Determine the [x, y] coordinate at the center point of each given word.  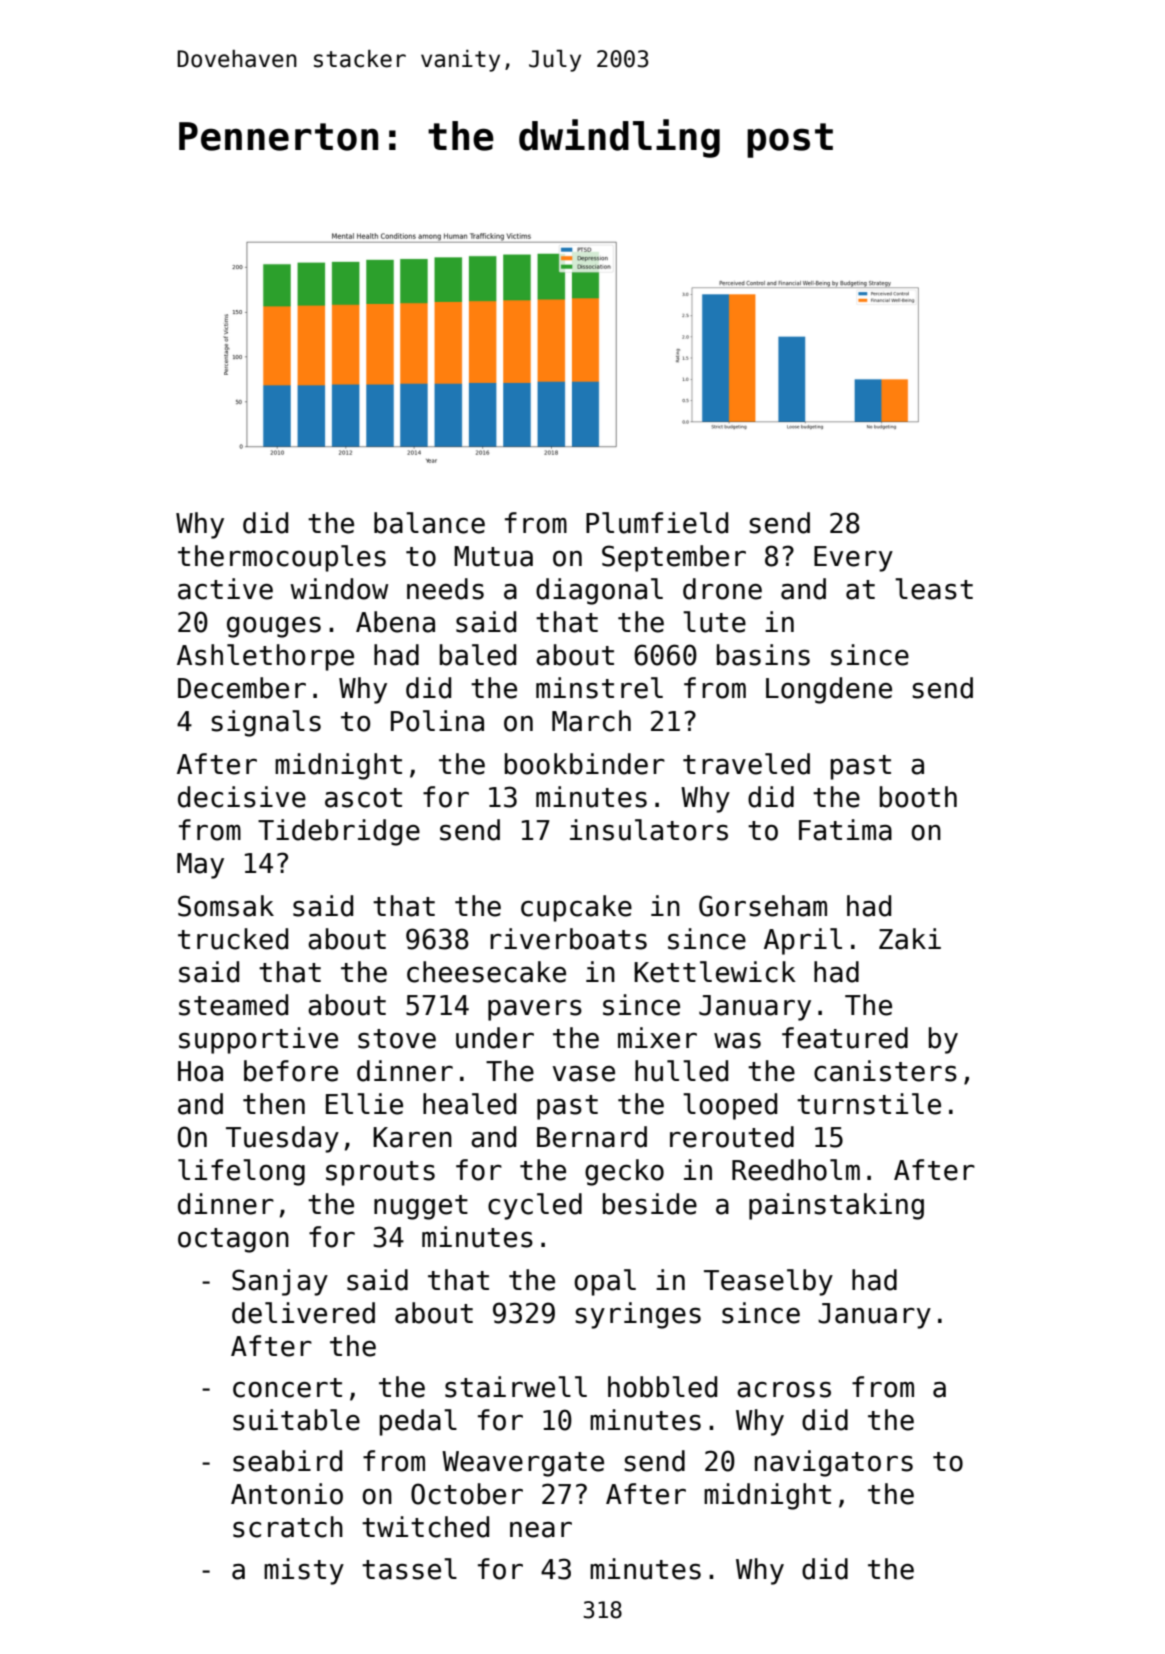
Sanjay [280, 1282]
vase [584, 1074]
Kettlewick [715, 972]
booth [918, 797]
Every [853, 559]
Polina [437, 721]
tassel [409, 1569]
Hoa [200, 1071]
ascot [363, 798]
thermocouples [282, 558]
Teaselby [768, 1282]
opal [605, 1282]
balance [429, 523]
